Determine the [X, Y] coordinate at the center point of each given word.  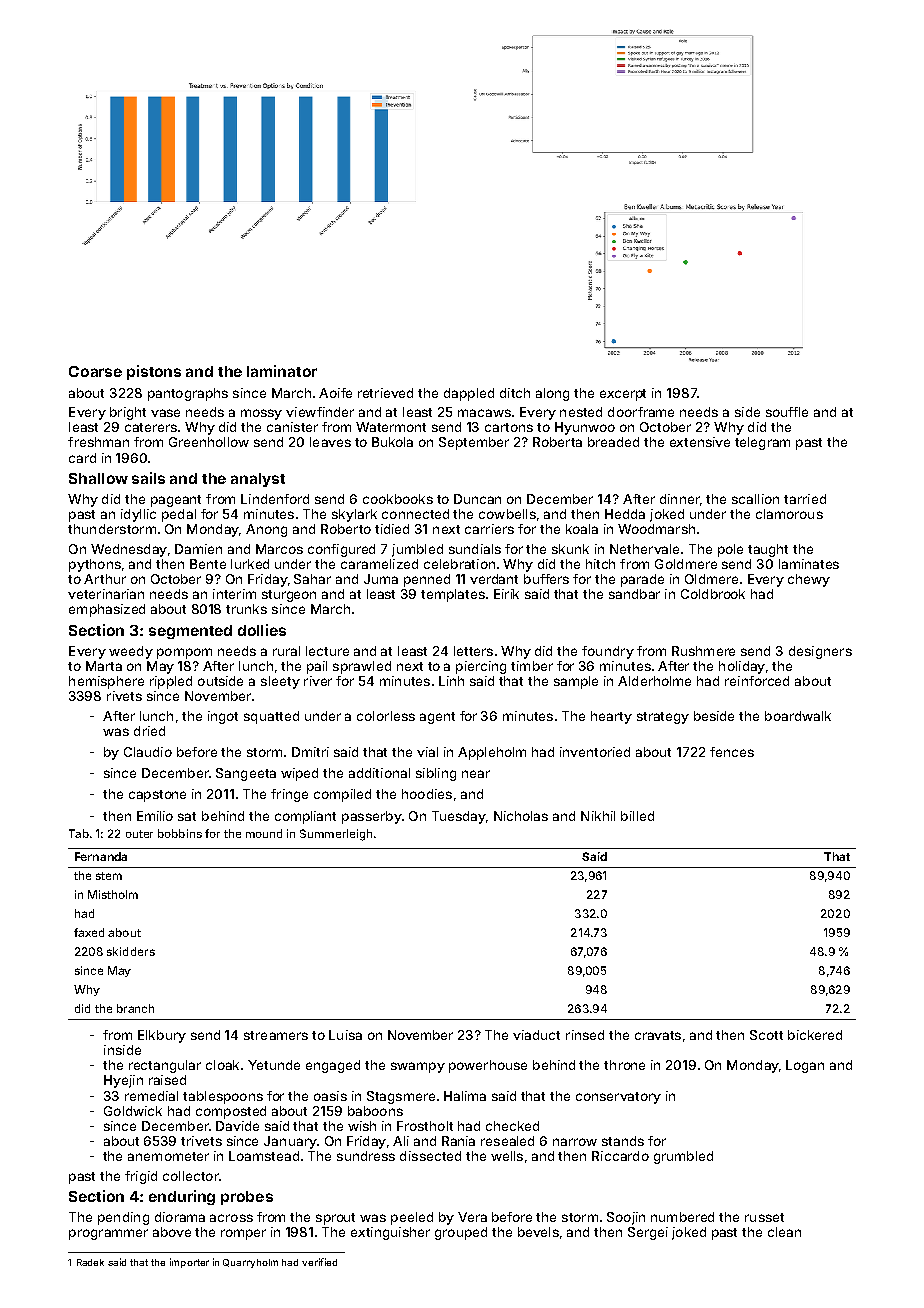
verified [319, 1262]
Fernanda [101, 856]
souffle [787, 412]
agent [437, 718]
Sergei [648, 1233]
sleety [280, 682]
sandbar [634, 594]
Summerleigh [336, 835]
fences [732, 752]
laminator [282, 371]
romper [243, 1234]
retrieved [385, 393]
